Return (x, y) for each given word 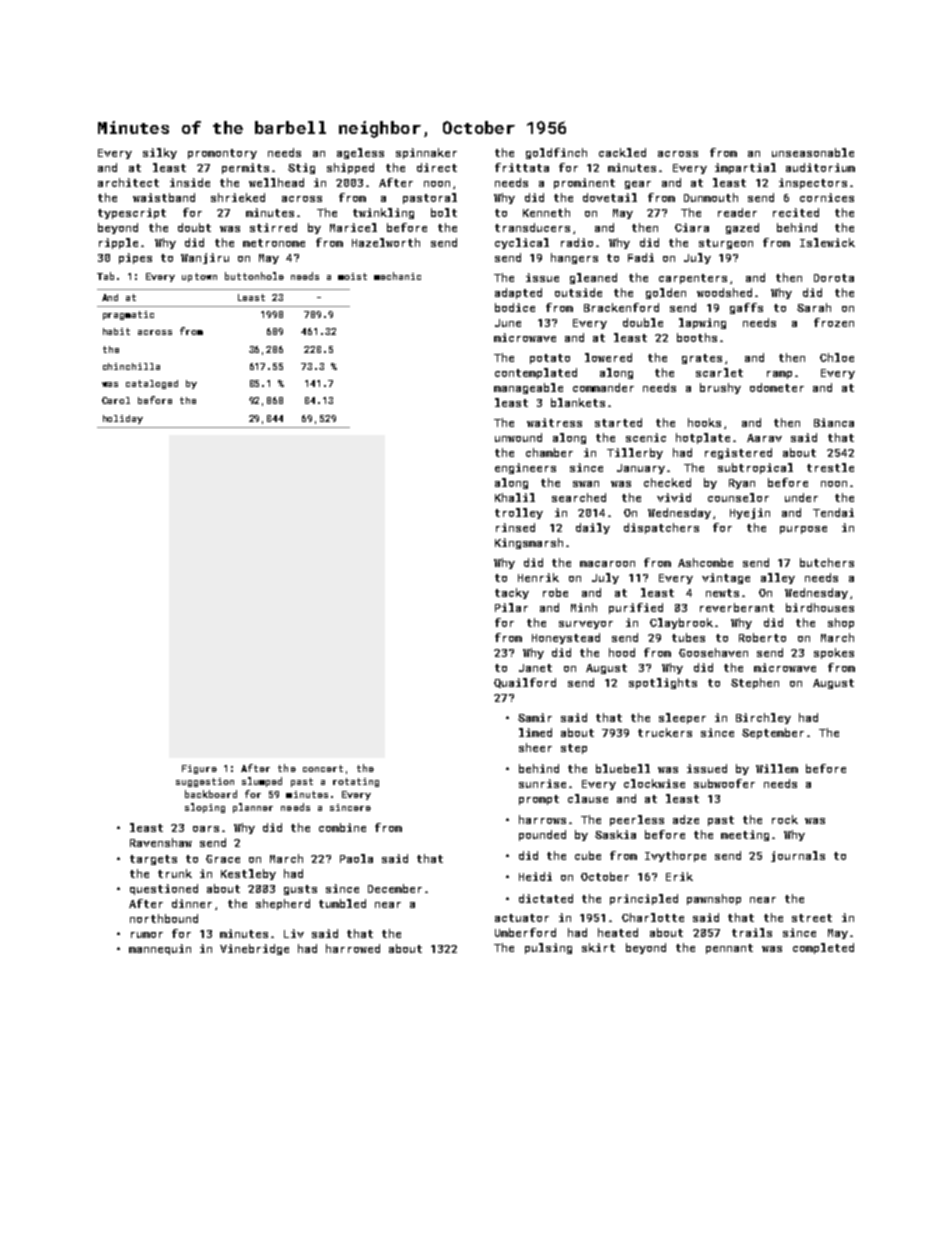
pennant (729, 949)
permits (245, 168)
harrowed (353, 948)
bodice (515, 307)
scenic (646, 437)
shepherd (283, 904)
